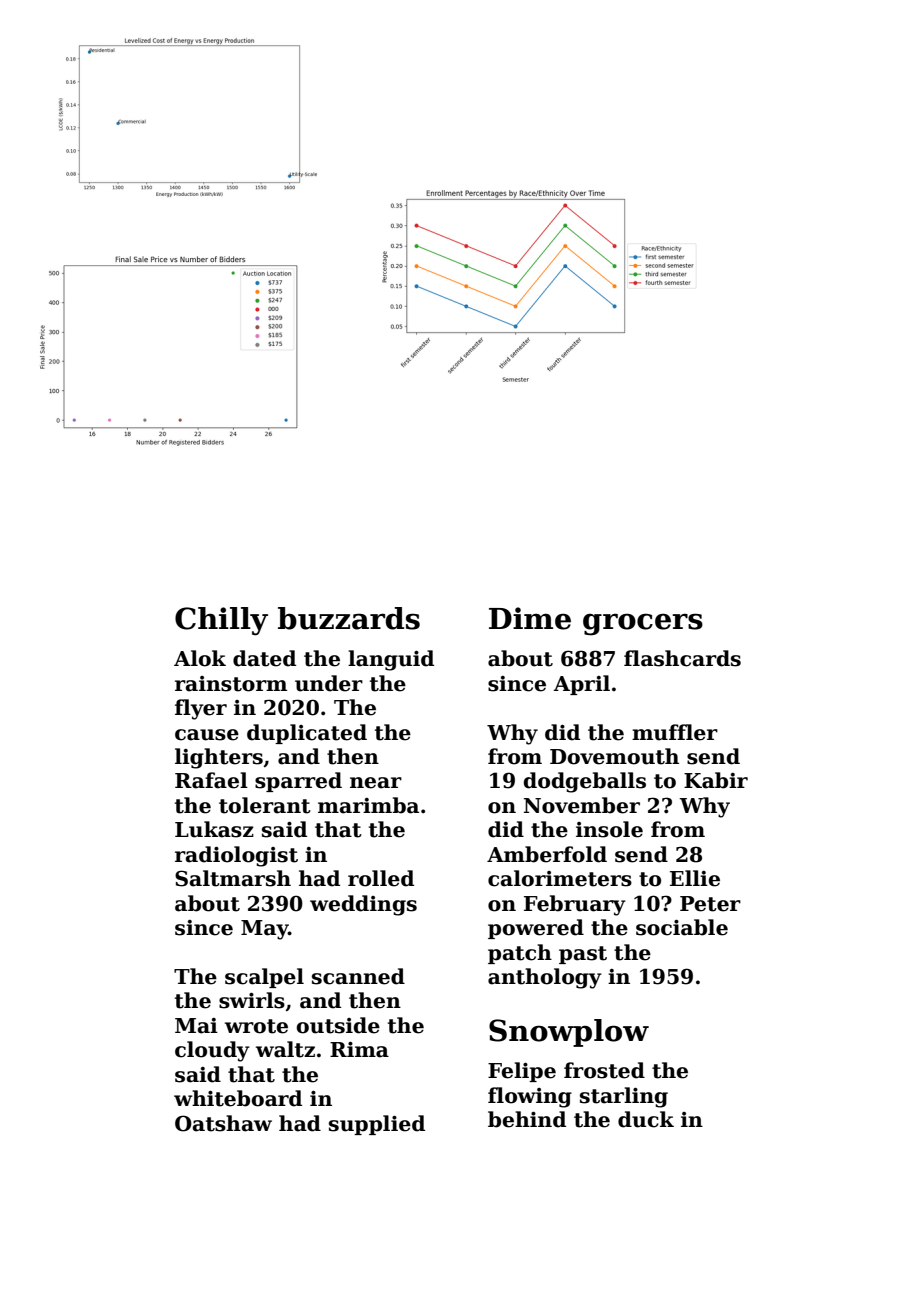 The width and height of the screenshot is (924, 1311). What do you see at coordinates (527, 1119) in the screenshot?
I see `behind` at bounding box center [527, 1119].
